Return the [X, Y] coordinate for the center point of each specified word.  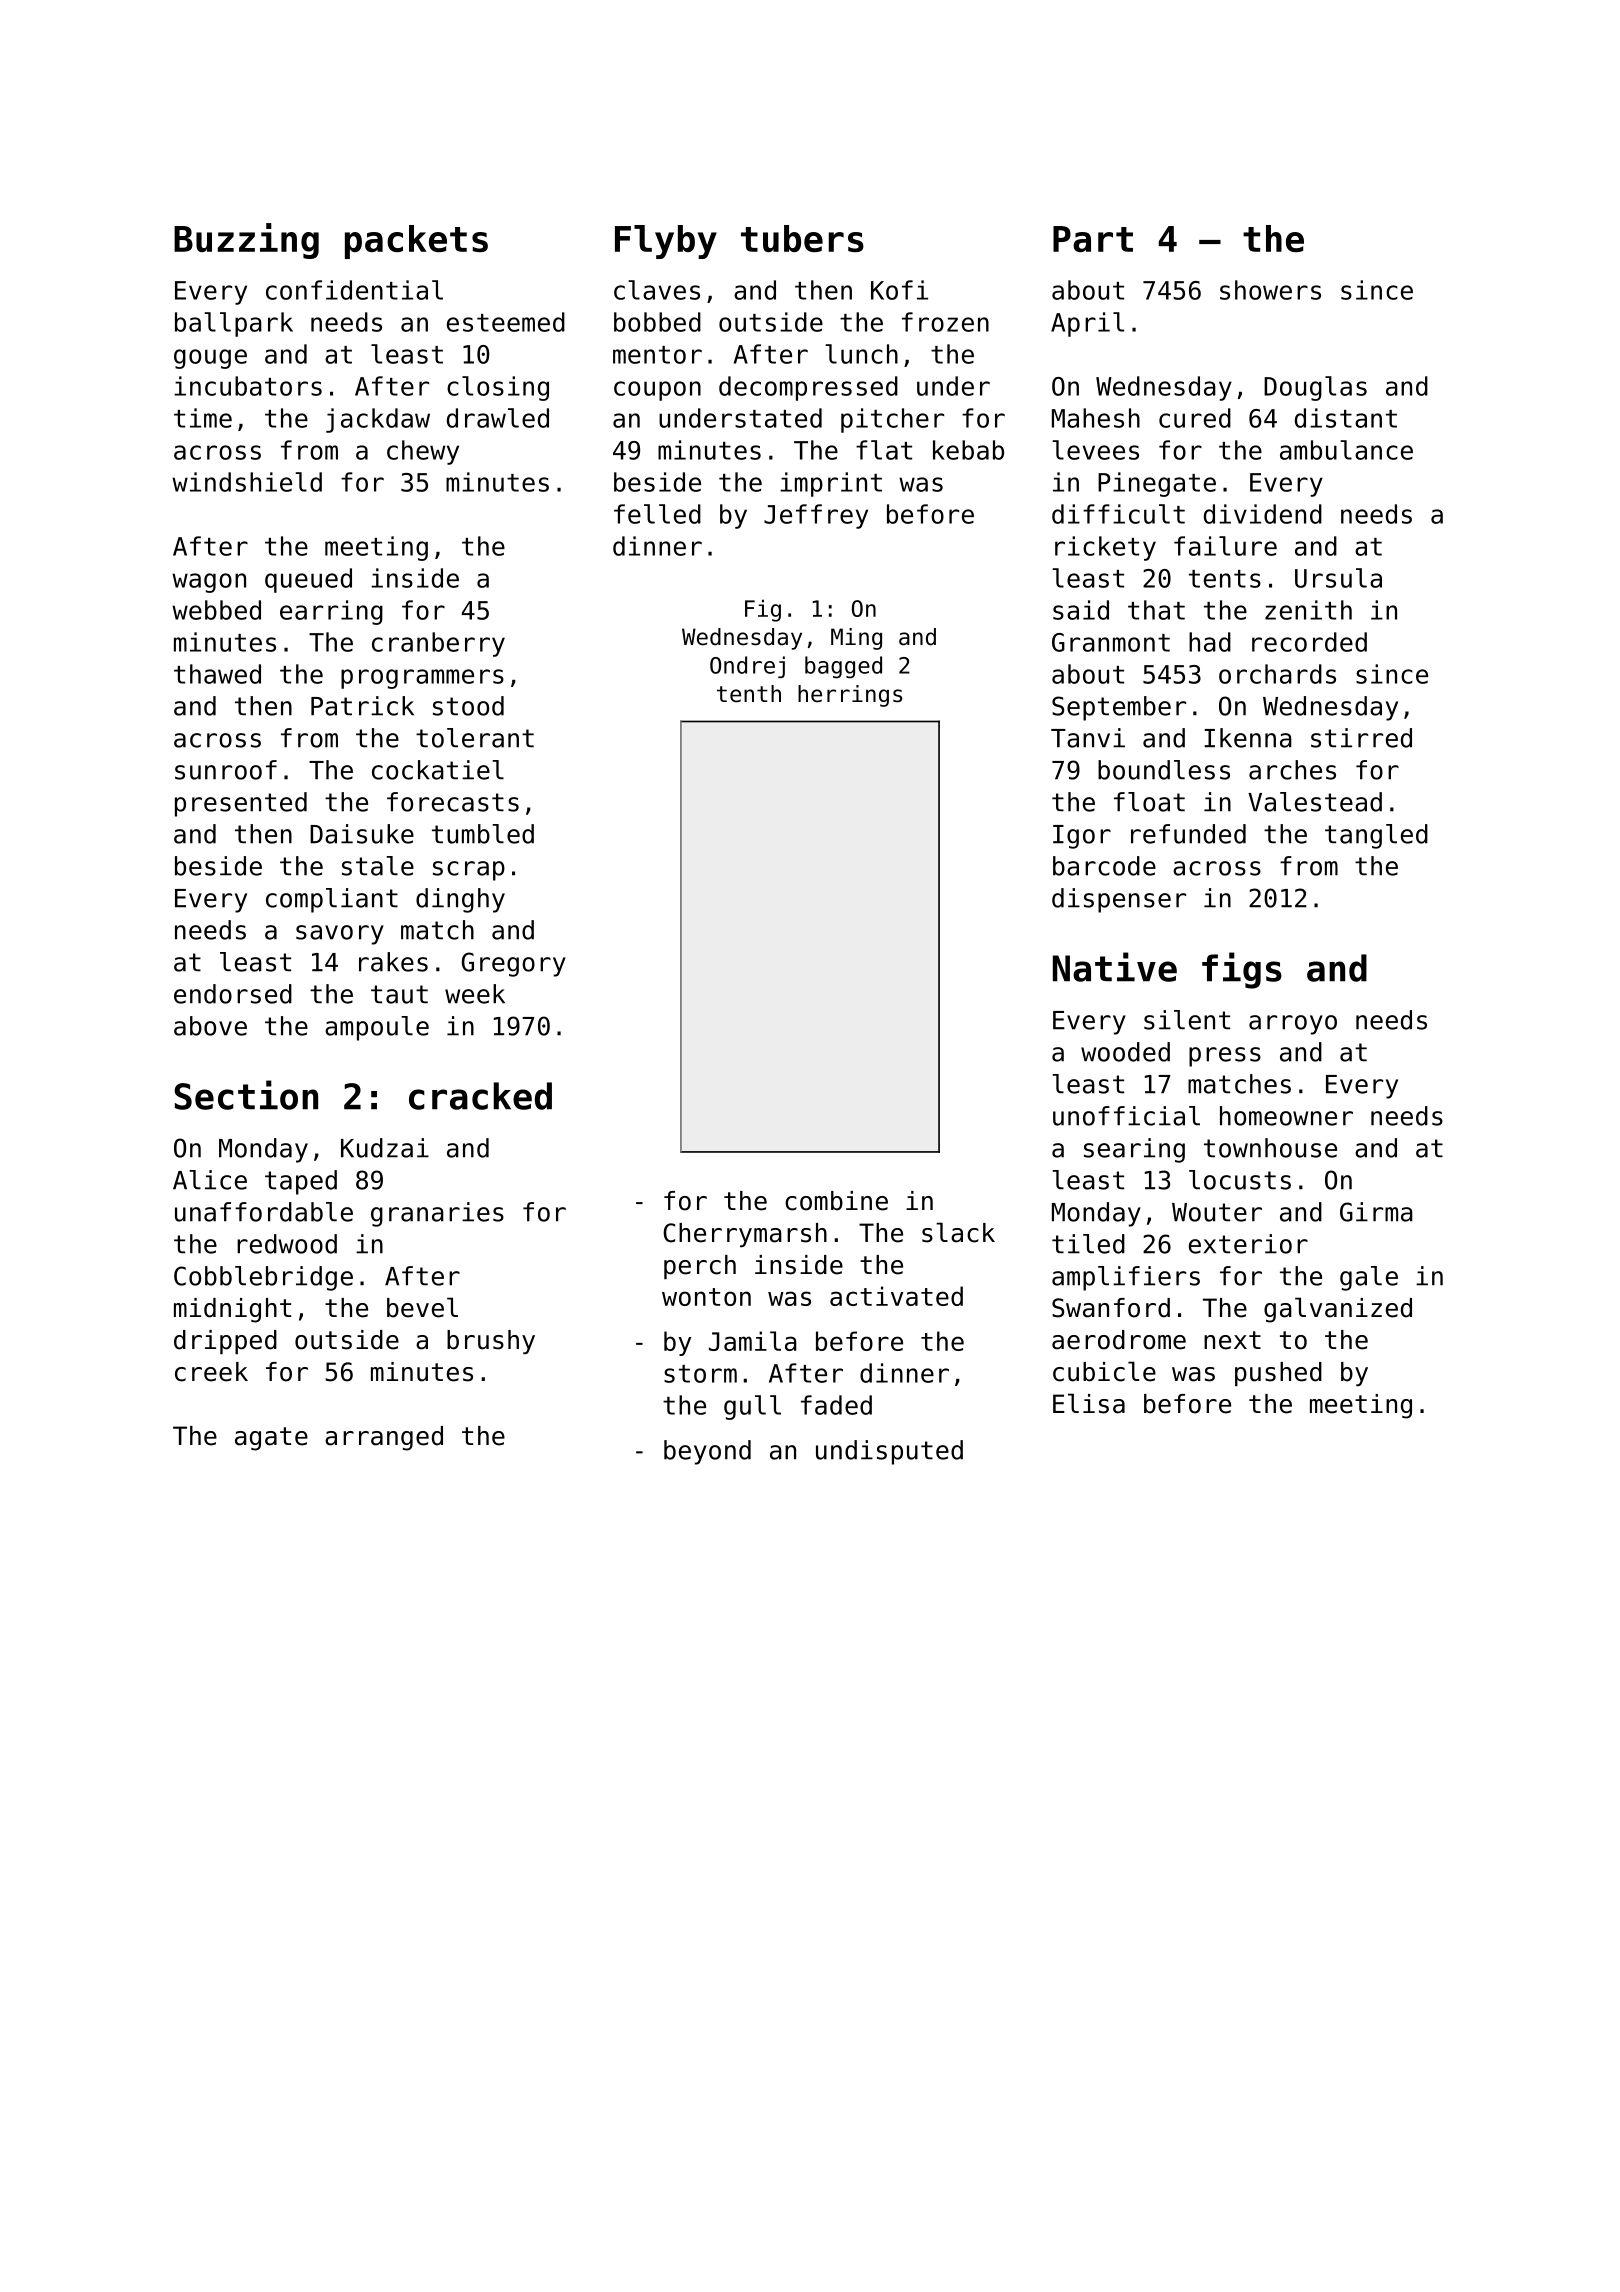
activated [896, 1296]
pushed [1278, 1374]
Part [1093, 239]
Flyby [666, 242]
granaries [437, 1214]
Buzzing [246, 241]
